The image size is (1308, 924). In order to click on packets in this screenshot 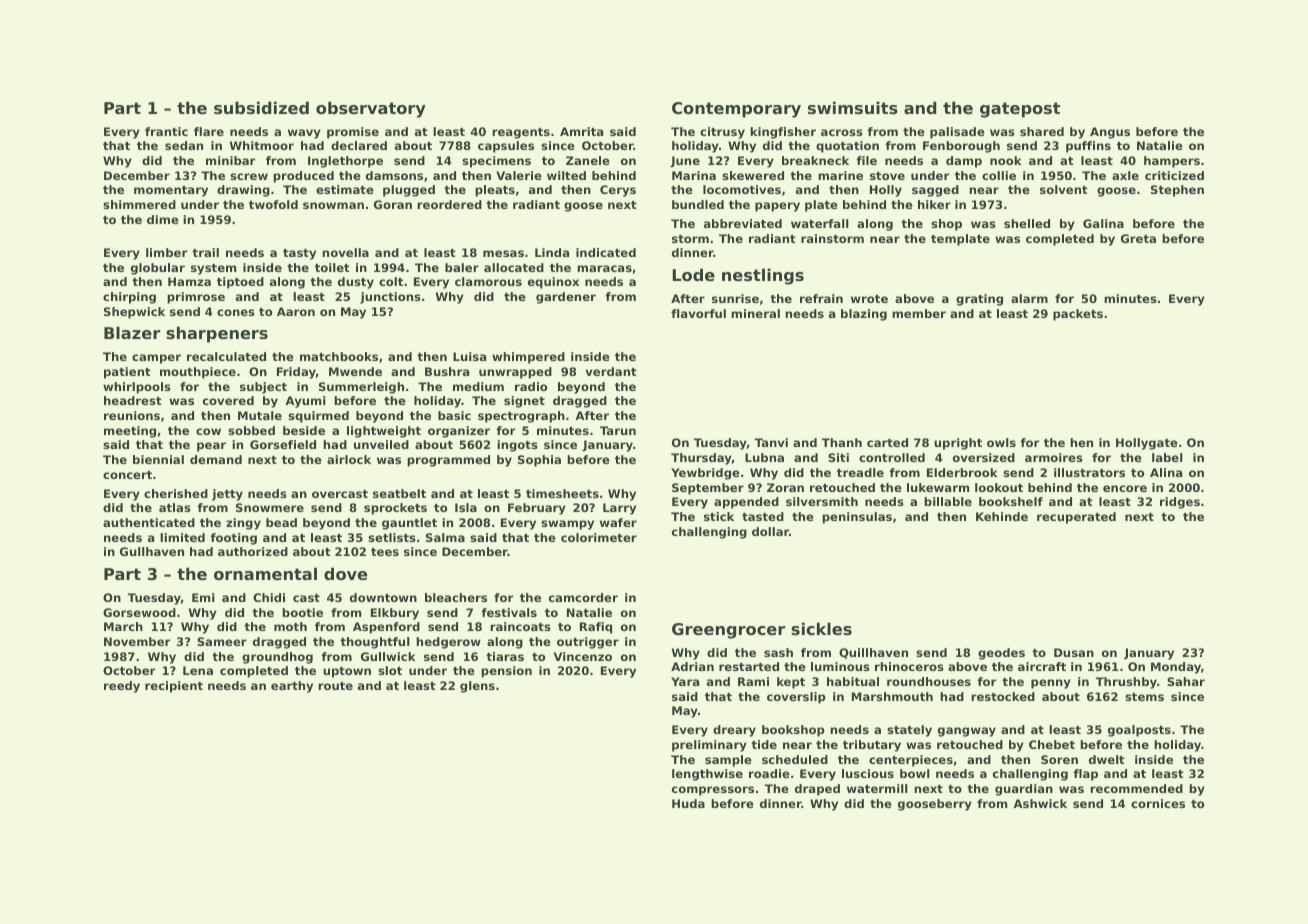, I will do `click(1078, 315)`.
